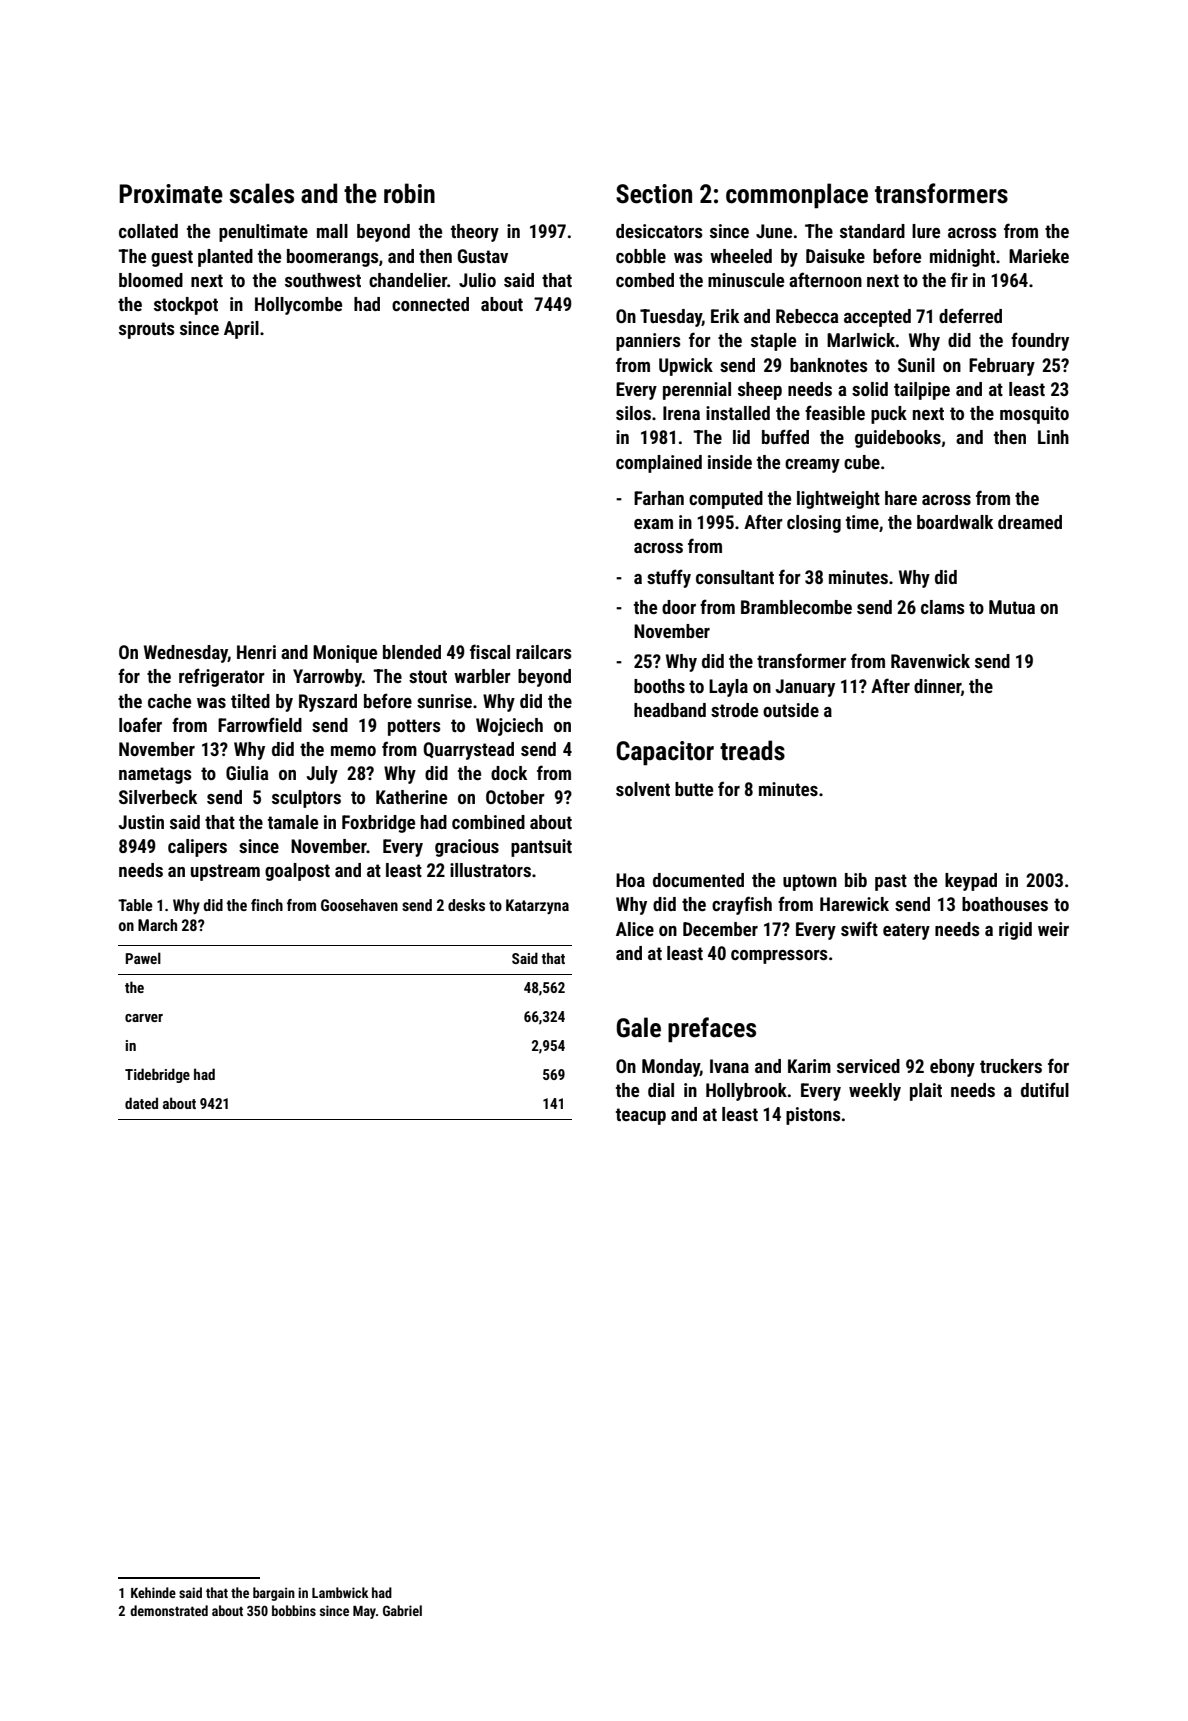 This document has width=1188, height=1721. I want to click on May, so click(364, 1612).
